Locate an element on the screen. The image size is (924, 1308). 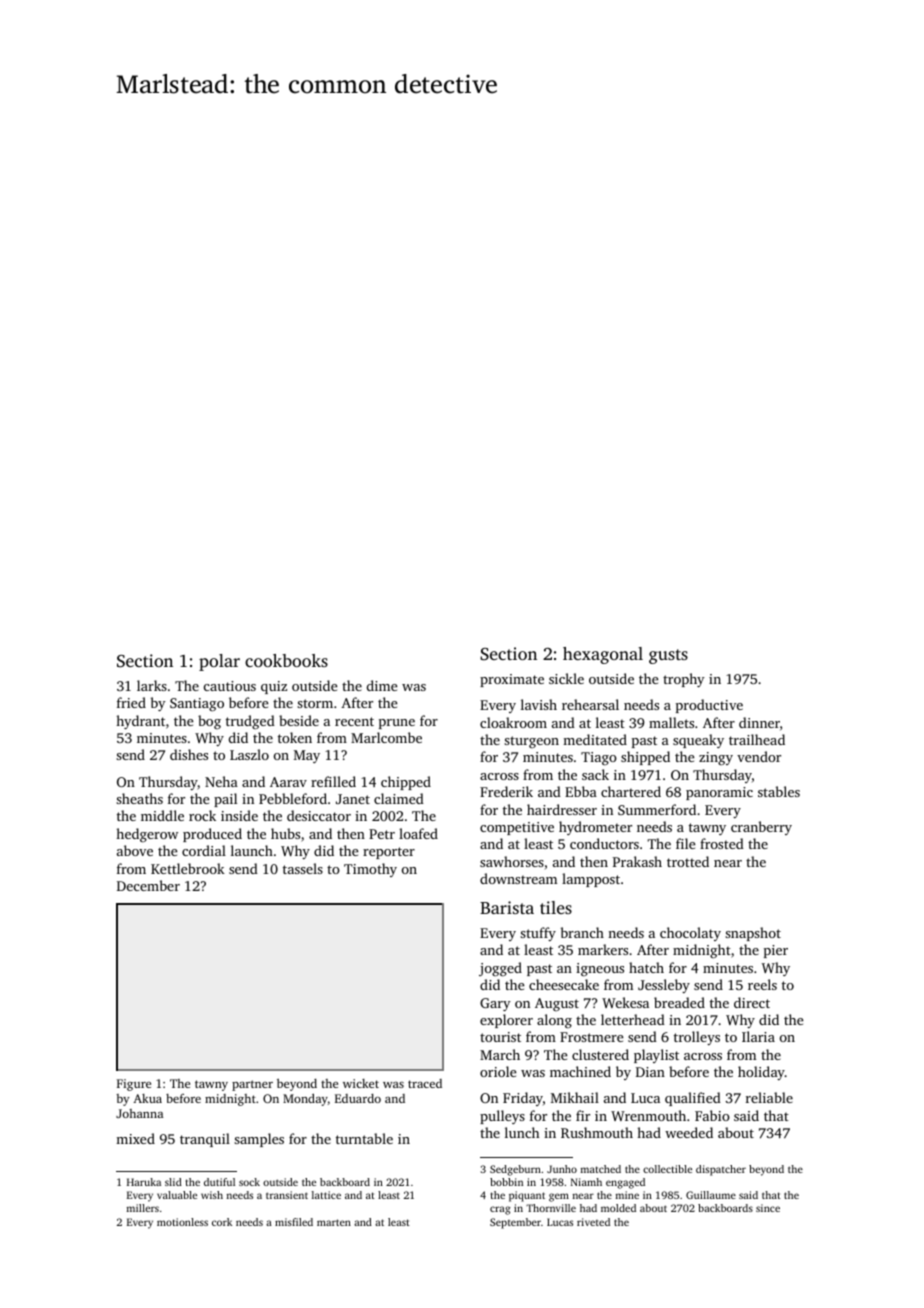
tassels is located at coordinates (303, 868).
